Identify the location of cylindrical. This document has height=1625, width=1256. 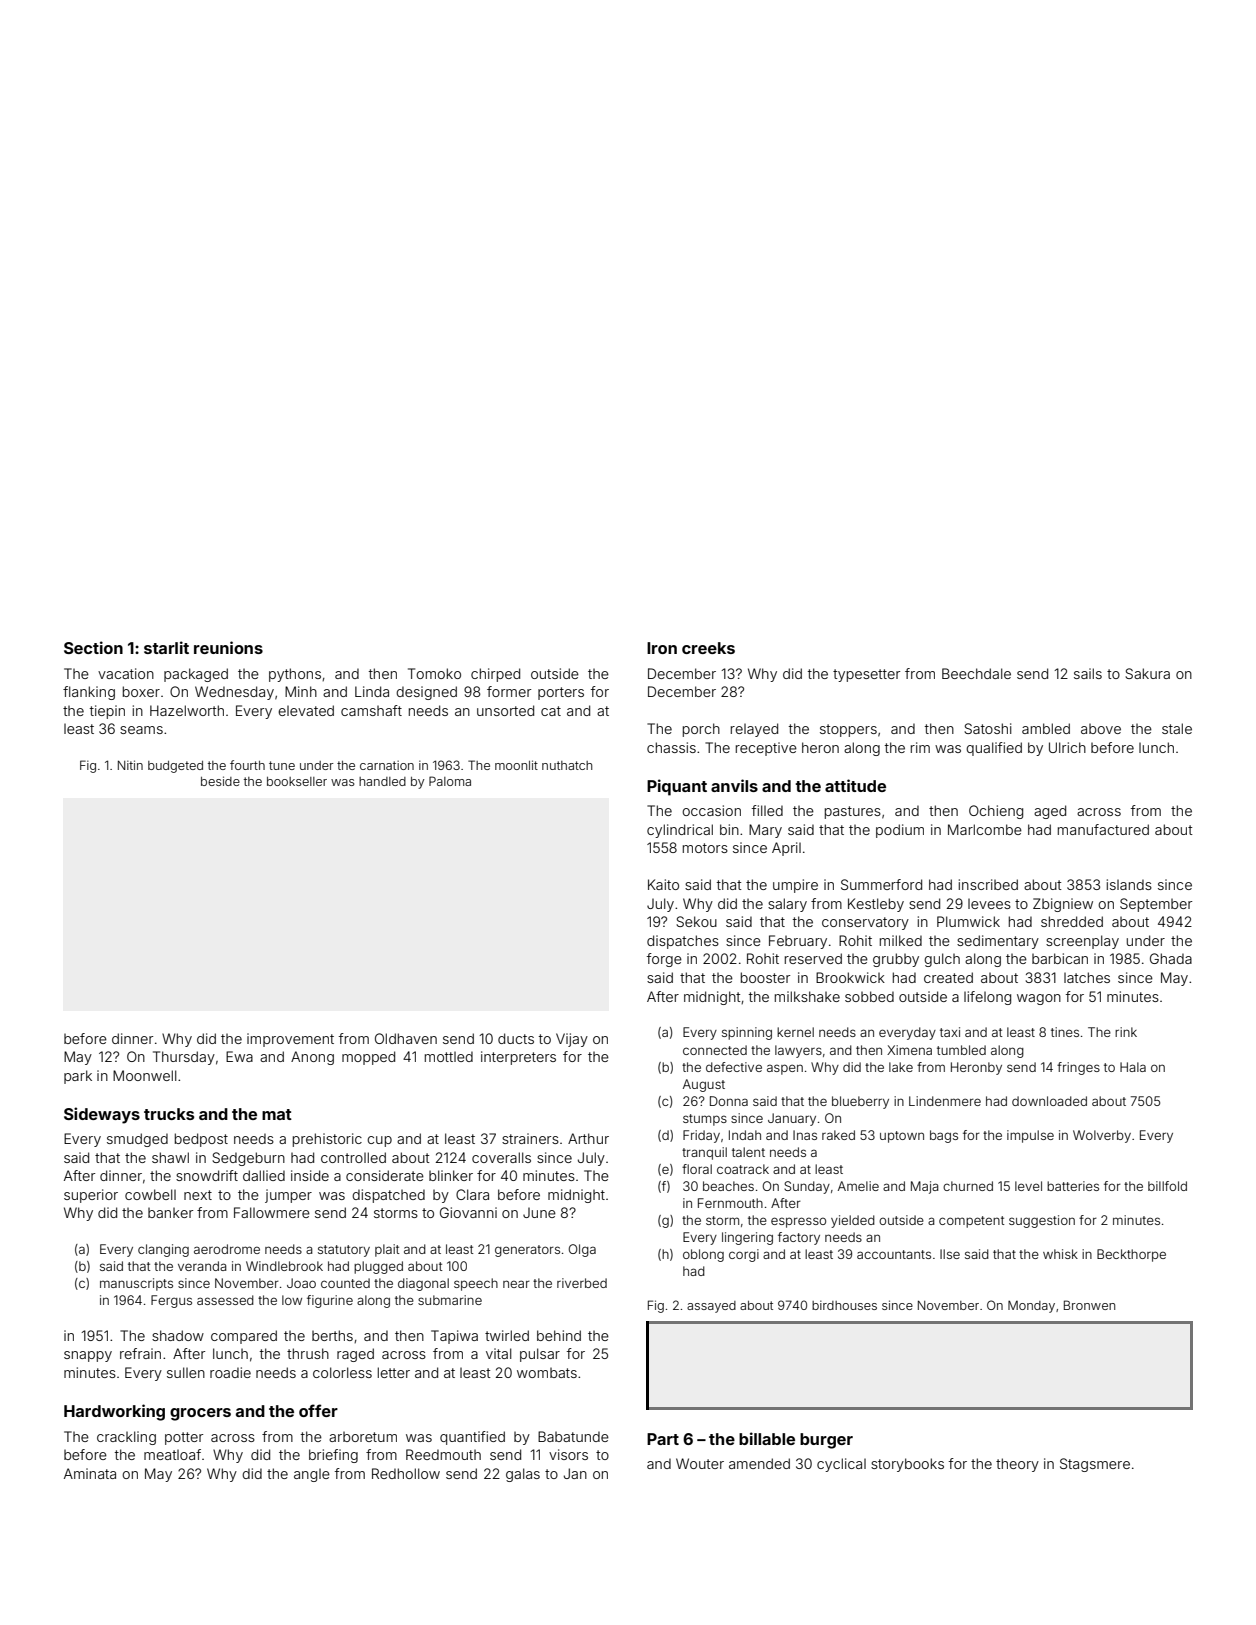
(680, 831).
